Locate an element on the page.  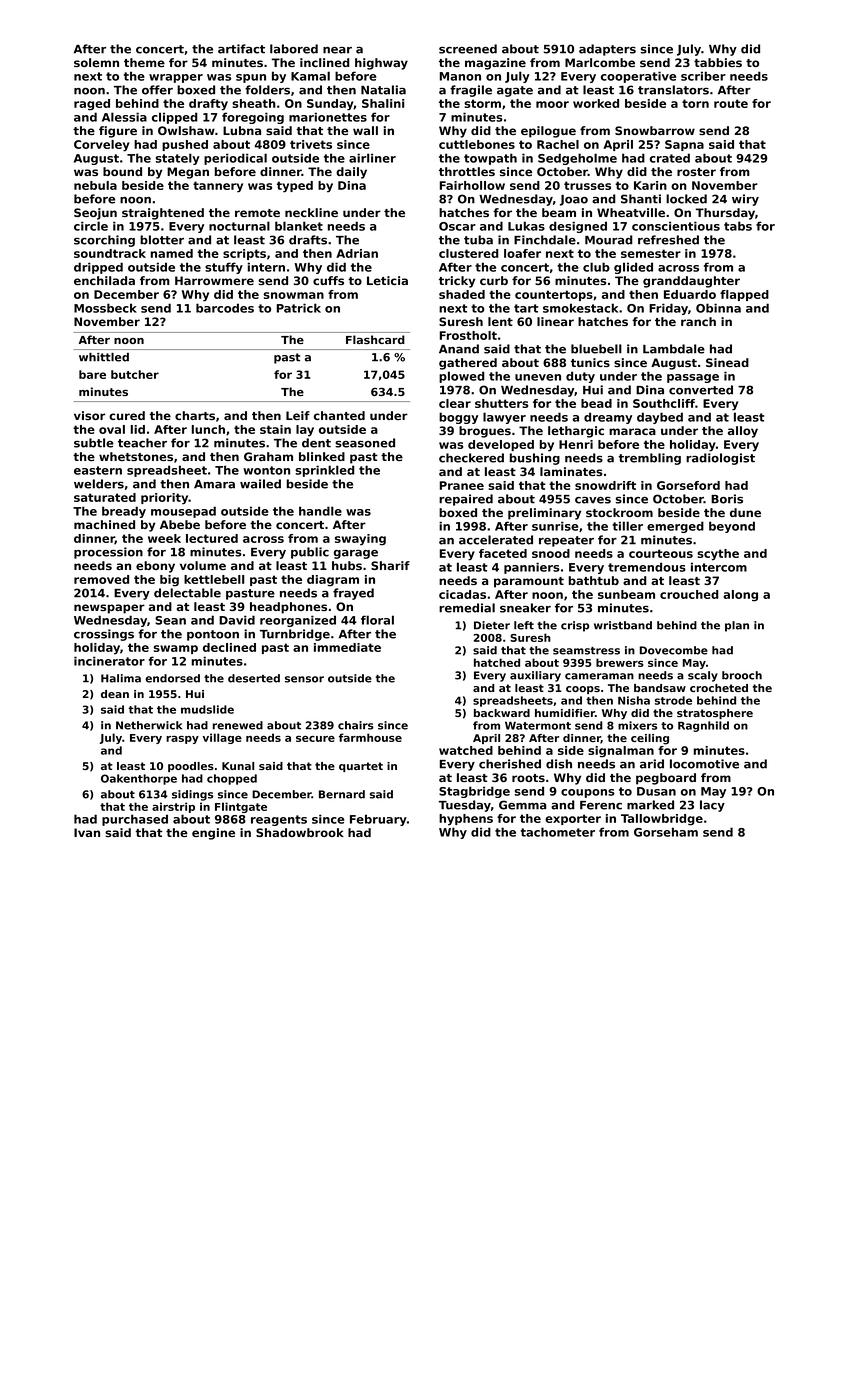
throttles is located at coordinates (467, 171).
